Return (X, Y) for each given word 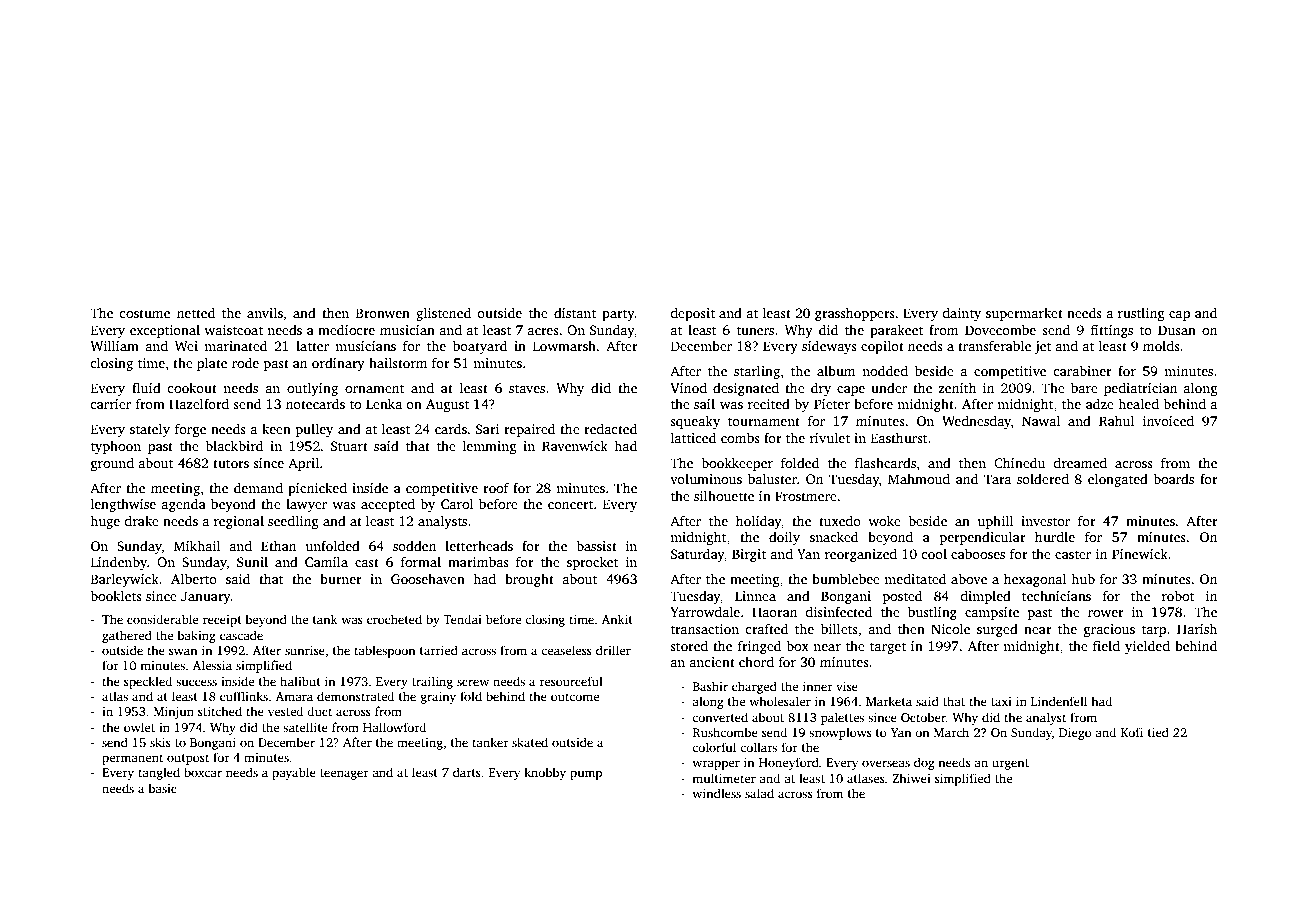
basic (163, 788)
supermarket (1024, 314)
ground (112, 464)
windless (716, 793)
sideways (829, 347)
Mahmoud (919, 478)
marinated (235, 345)
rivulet (830, 437)
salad (759, 793)
